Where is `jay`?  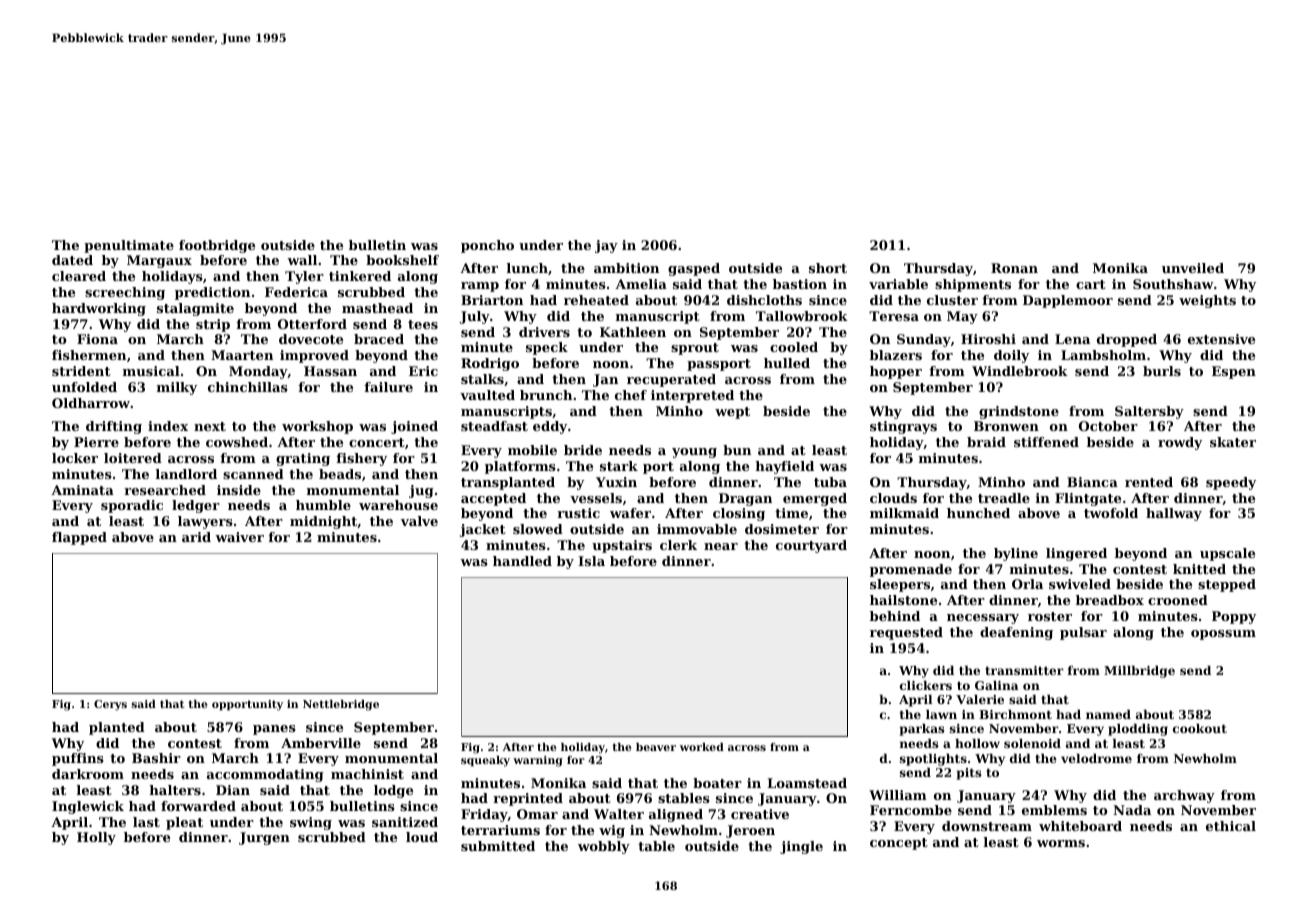
jay is located at coordinates (606, 246).
